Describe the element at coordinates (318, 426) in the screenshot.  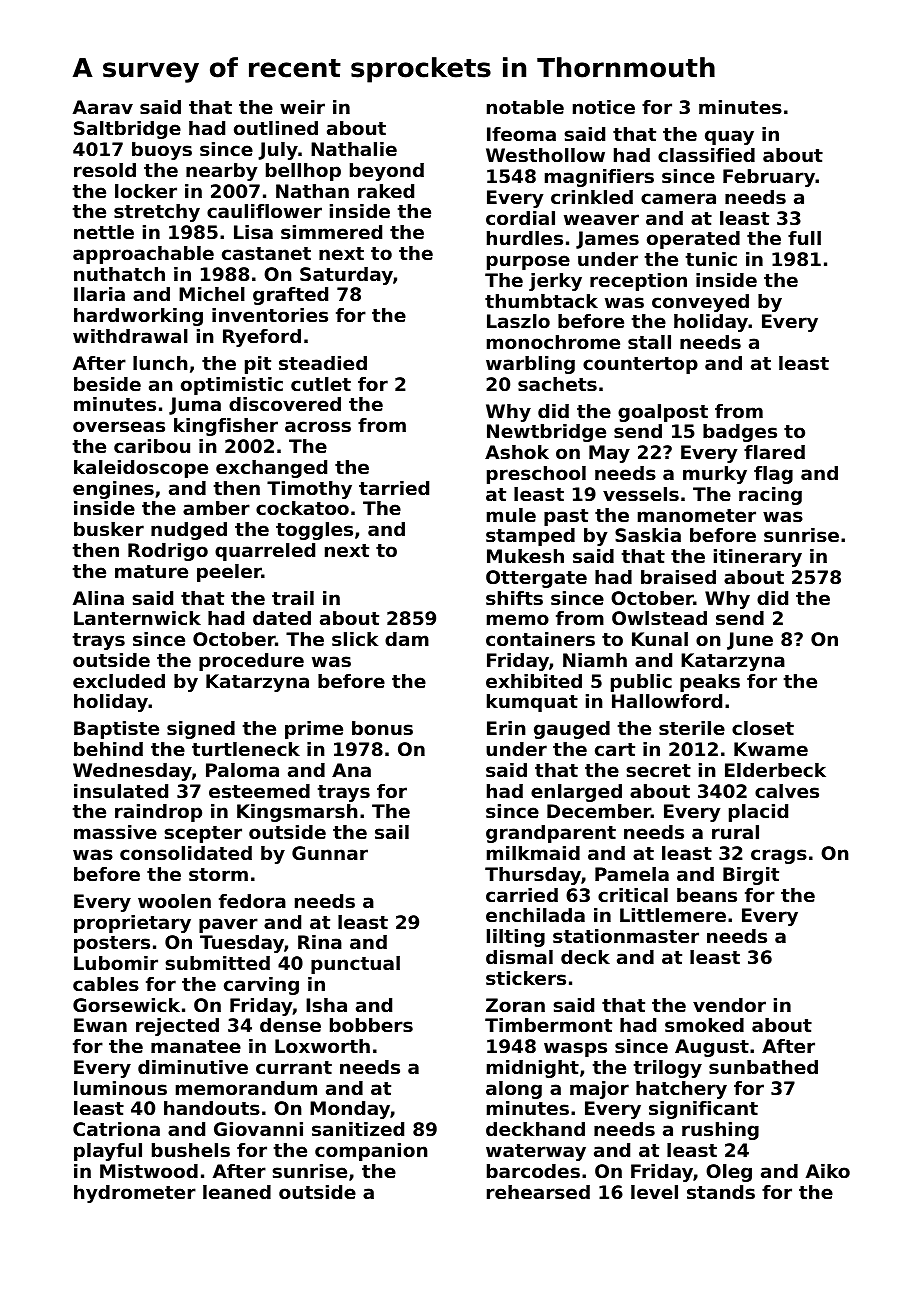
I see `across` at that location.
